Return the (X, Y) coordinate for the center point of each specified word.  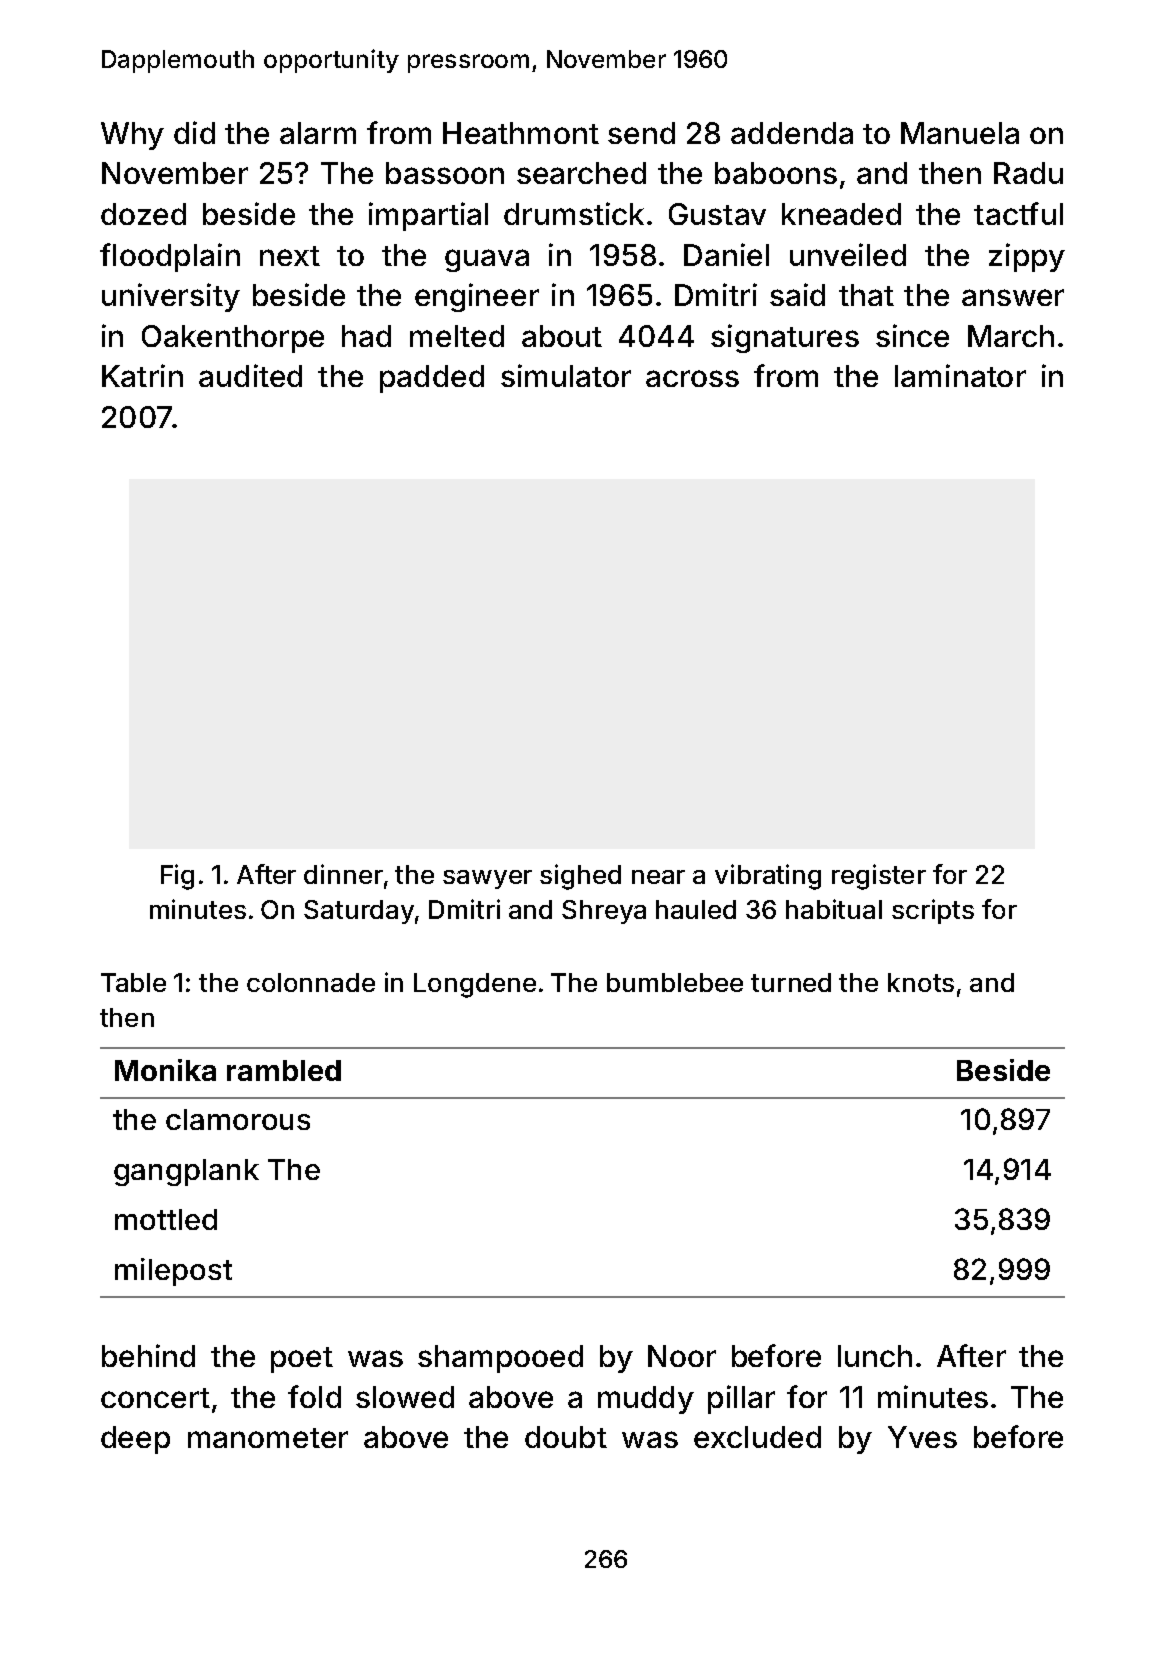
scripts (933, 911)
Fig (177, 877)
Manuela (960, 133)
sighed (580, 877)
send (641, 133)
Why (132, 136)
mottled (166, 1219)
